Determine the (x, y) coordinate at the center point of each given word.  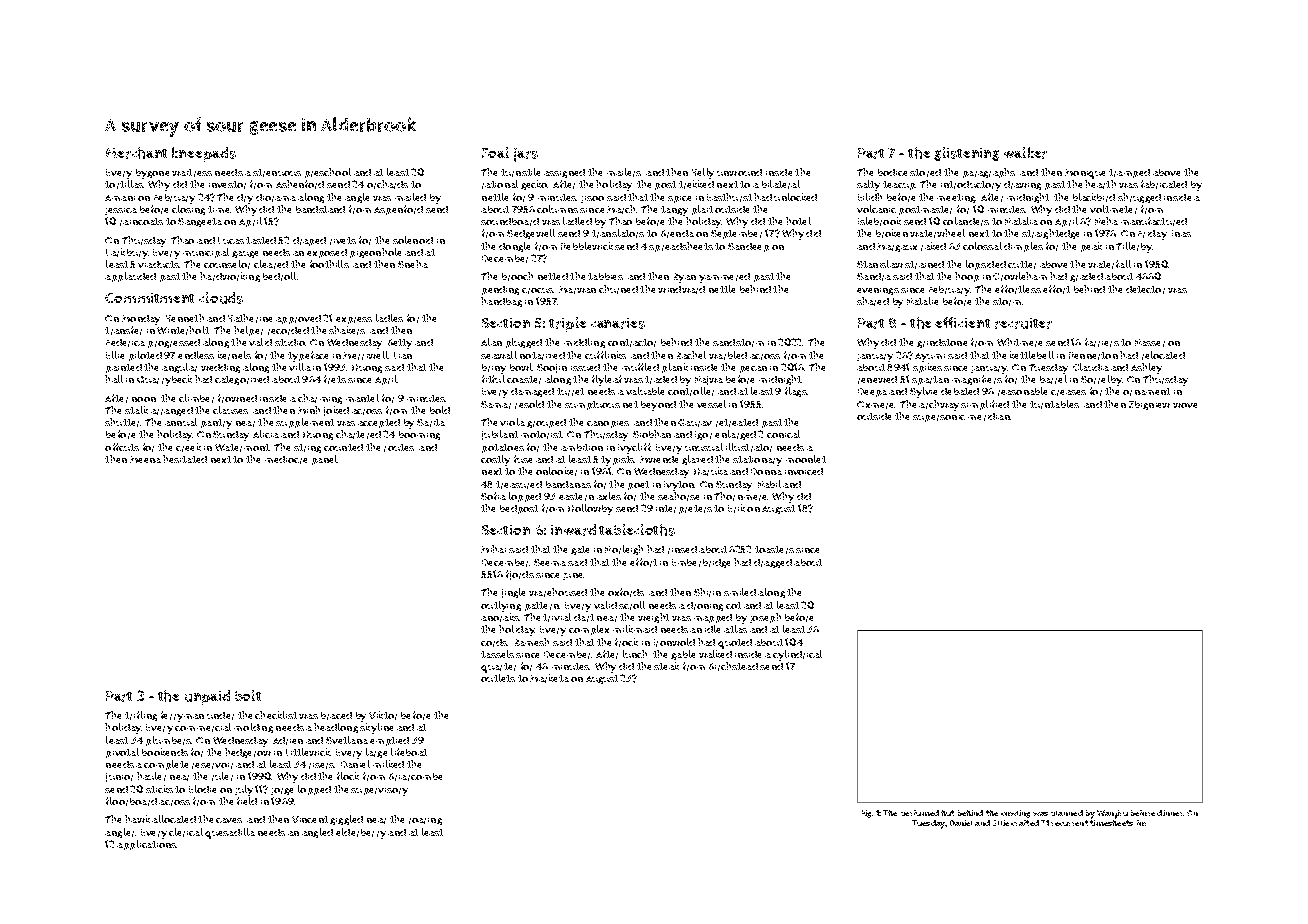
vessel (711, 404)
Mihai (493, 549)
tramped (1129, 173)
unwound (739, 172)
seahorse (678, 496)
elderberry (361, 833)
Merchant (136, 153)
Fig (866, 814)
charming (320, 399)
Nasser (1150, 343)
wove (1185, 405)
